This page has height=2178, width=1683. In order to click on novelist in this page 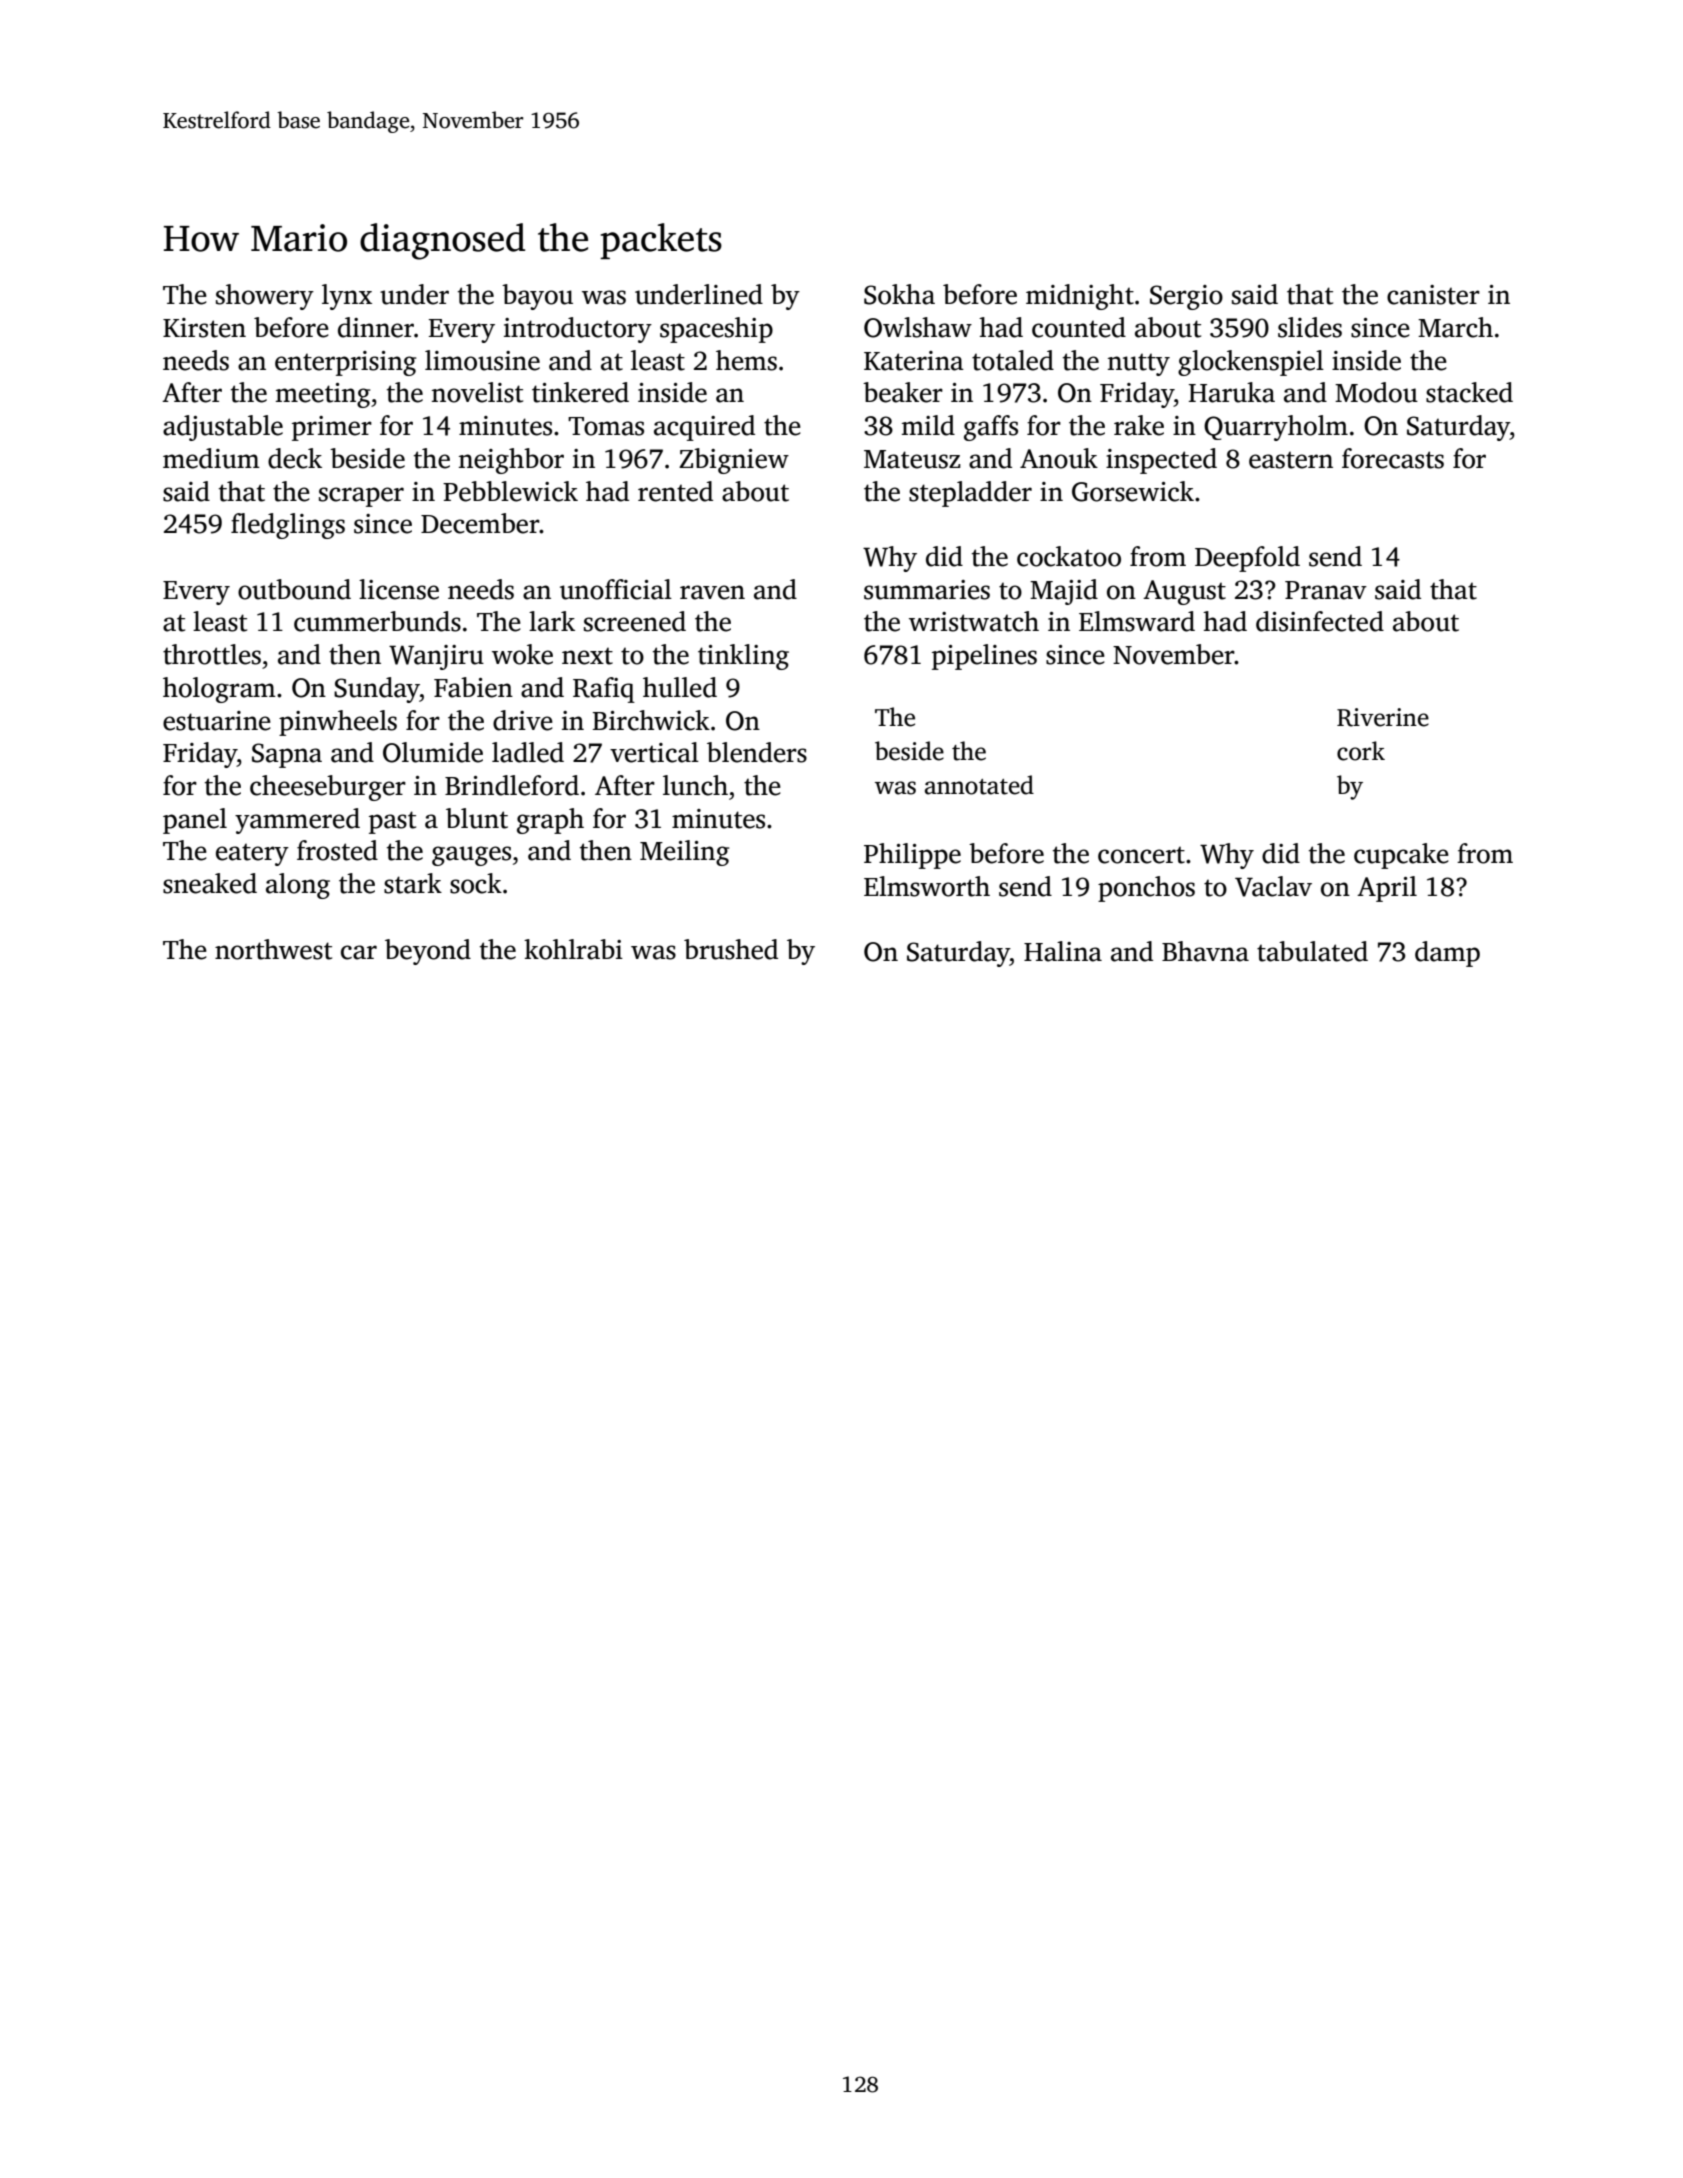, I will do `click(477, 392)`.
